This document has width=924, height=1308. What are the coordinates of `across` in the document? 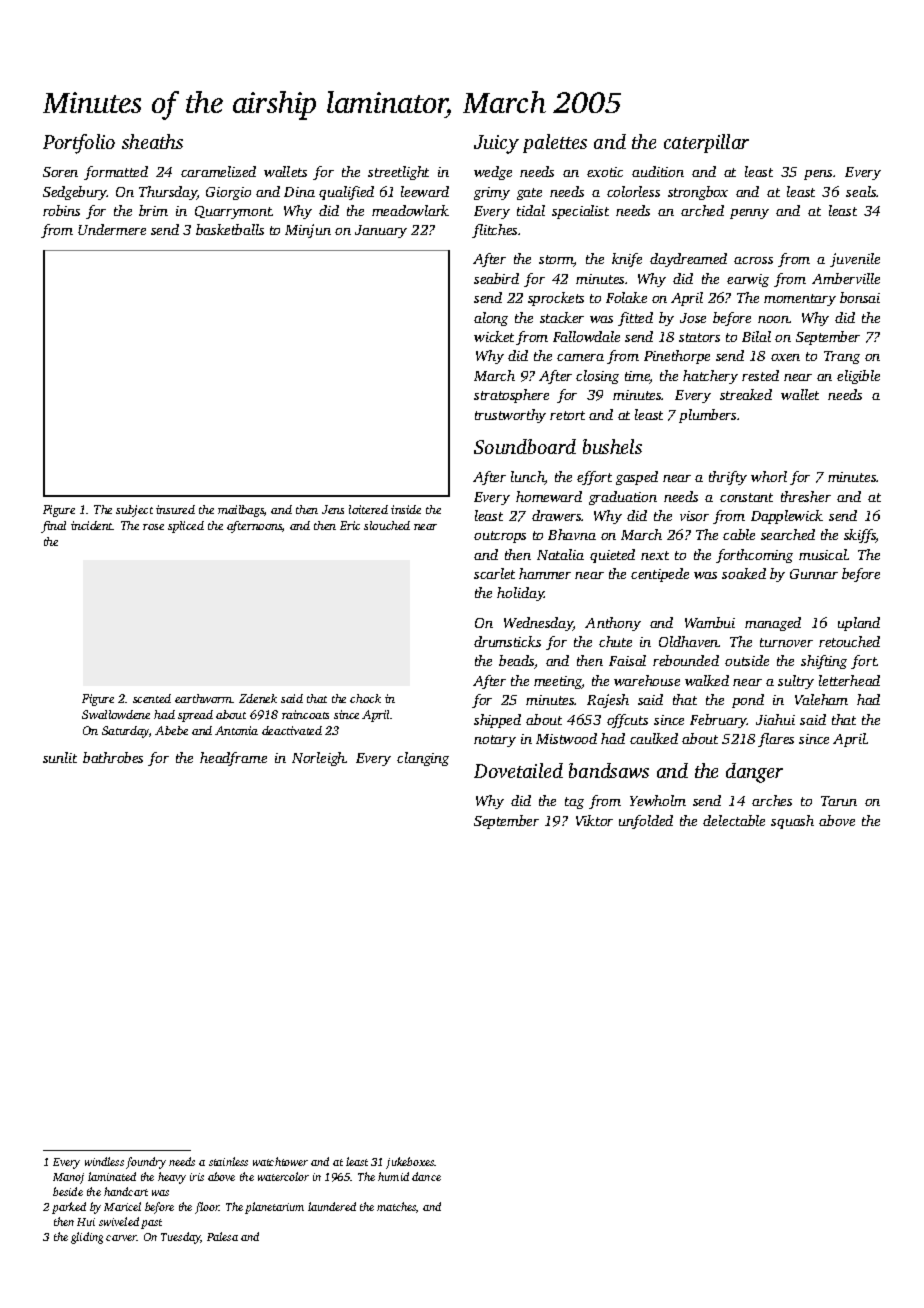 It's located at (753, 260).
